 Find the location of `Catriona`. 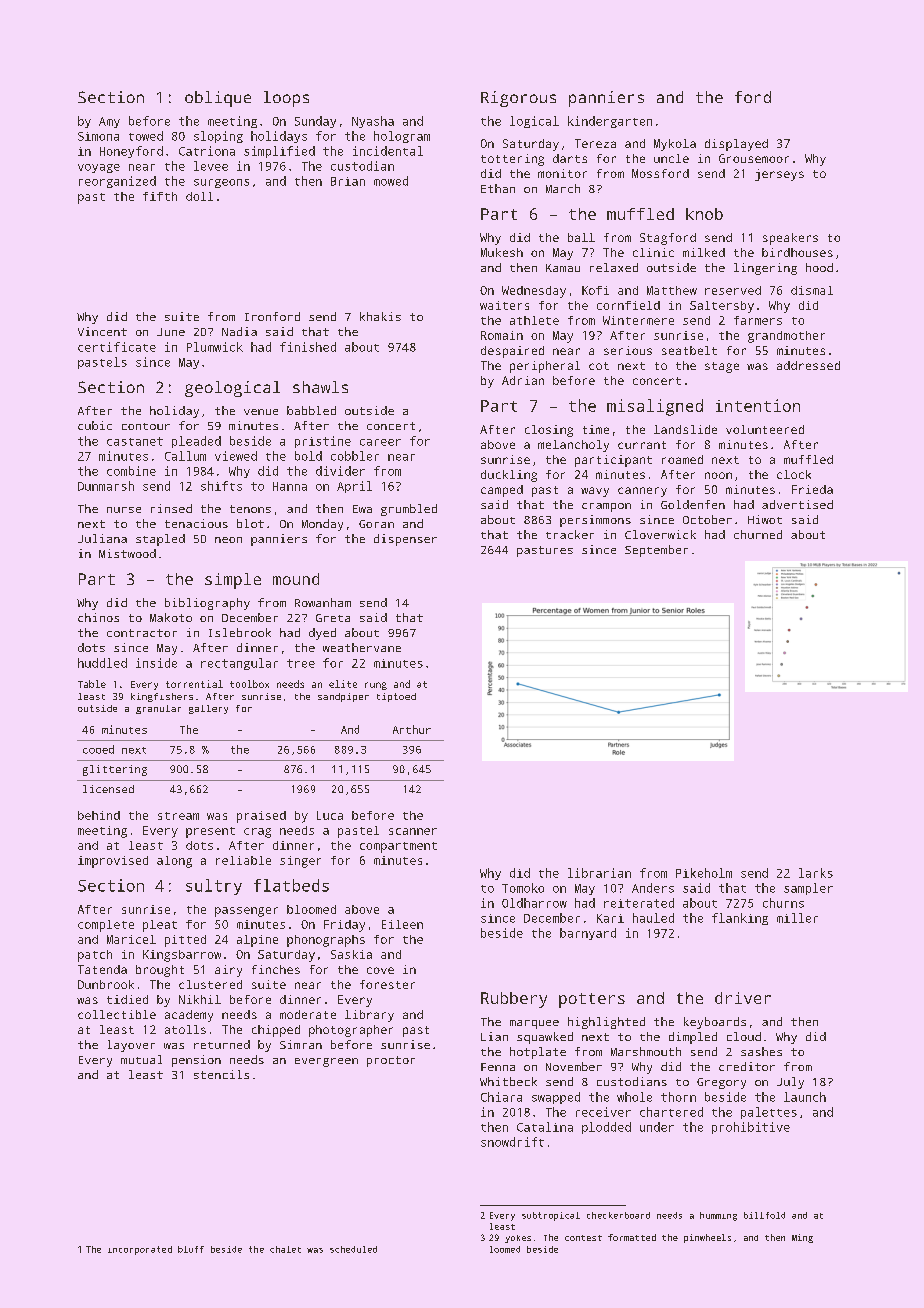

Catriona is located at coordinates (207, 151).
